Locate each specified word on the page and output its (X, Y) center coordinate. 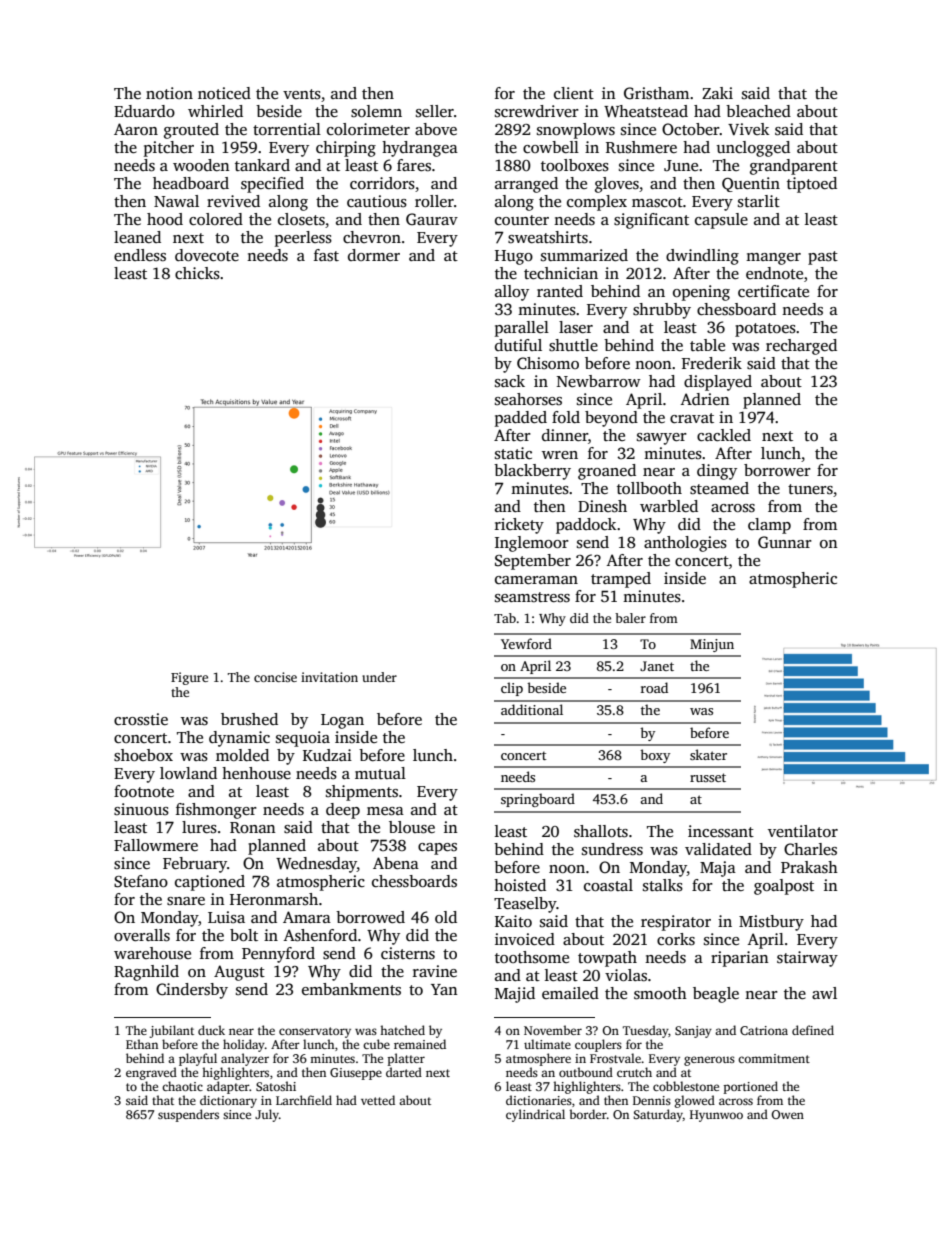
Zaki (717, 93)
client (574, 93)
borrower (777, 470)
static (513, 453)
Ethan (142, 1044)
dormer (374, 255)
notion (169, 93)
